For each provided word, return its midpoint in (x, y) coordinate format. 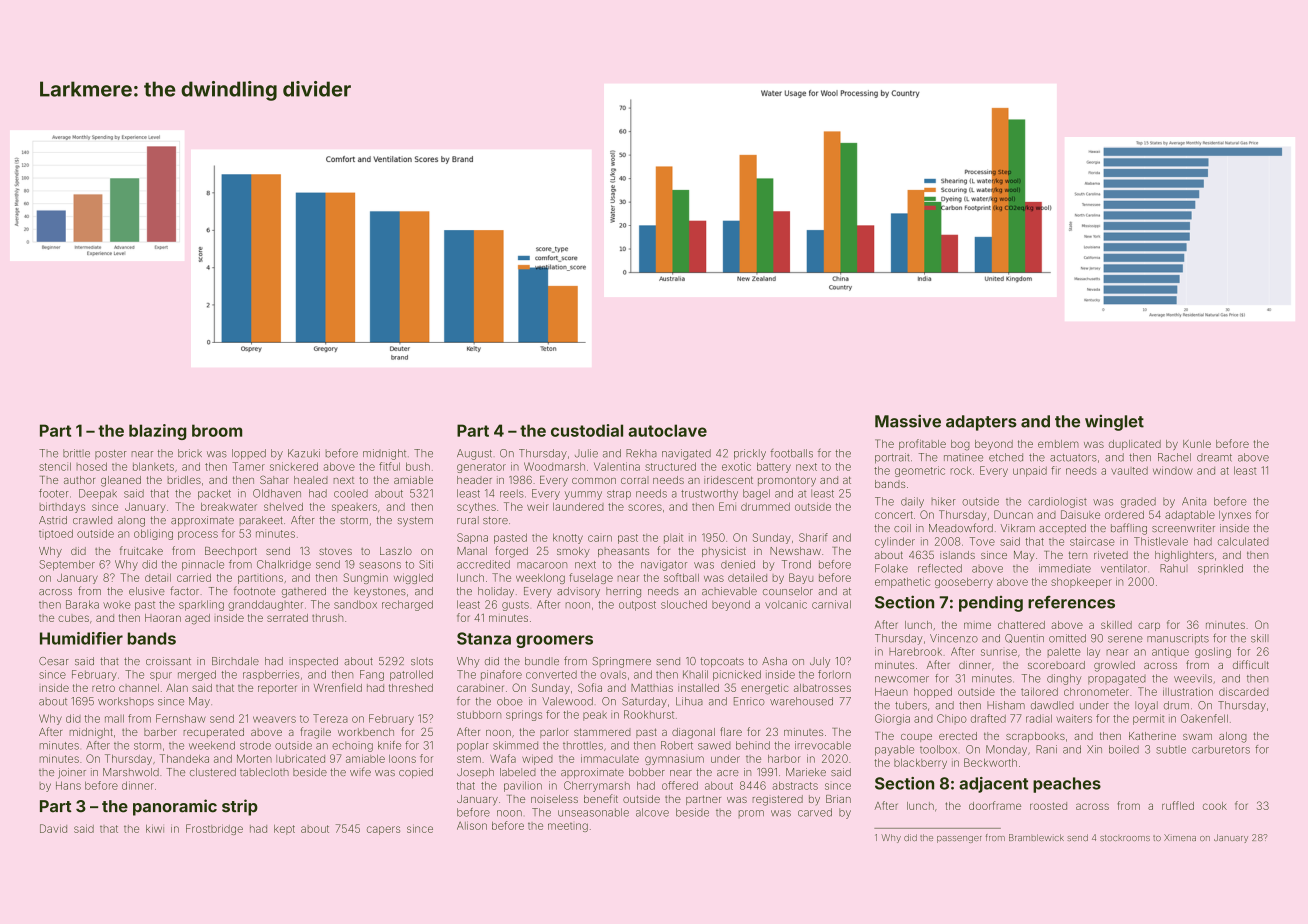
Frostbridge (214, 829)
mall (114, 718)
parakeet (261, 521)
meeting (568, 827)
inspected (314, 662)
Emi (727, 506)
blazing (157, 432)
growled (1114, 666)
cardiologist (1057, 502)
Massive (908, 421)
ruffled (1178, 805)
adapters (981, 423)
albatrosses (822, 688)
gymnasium (674, 760)
